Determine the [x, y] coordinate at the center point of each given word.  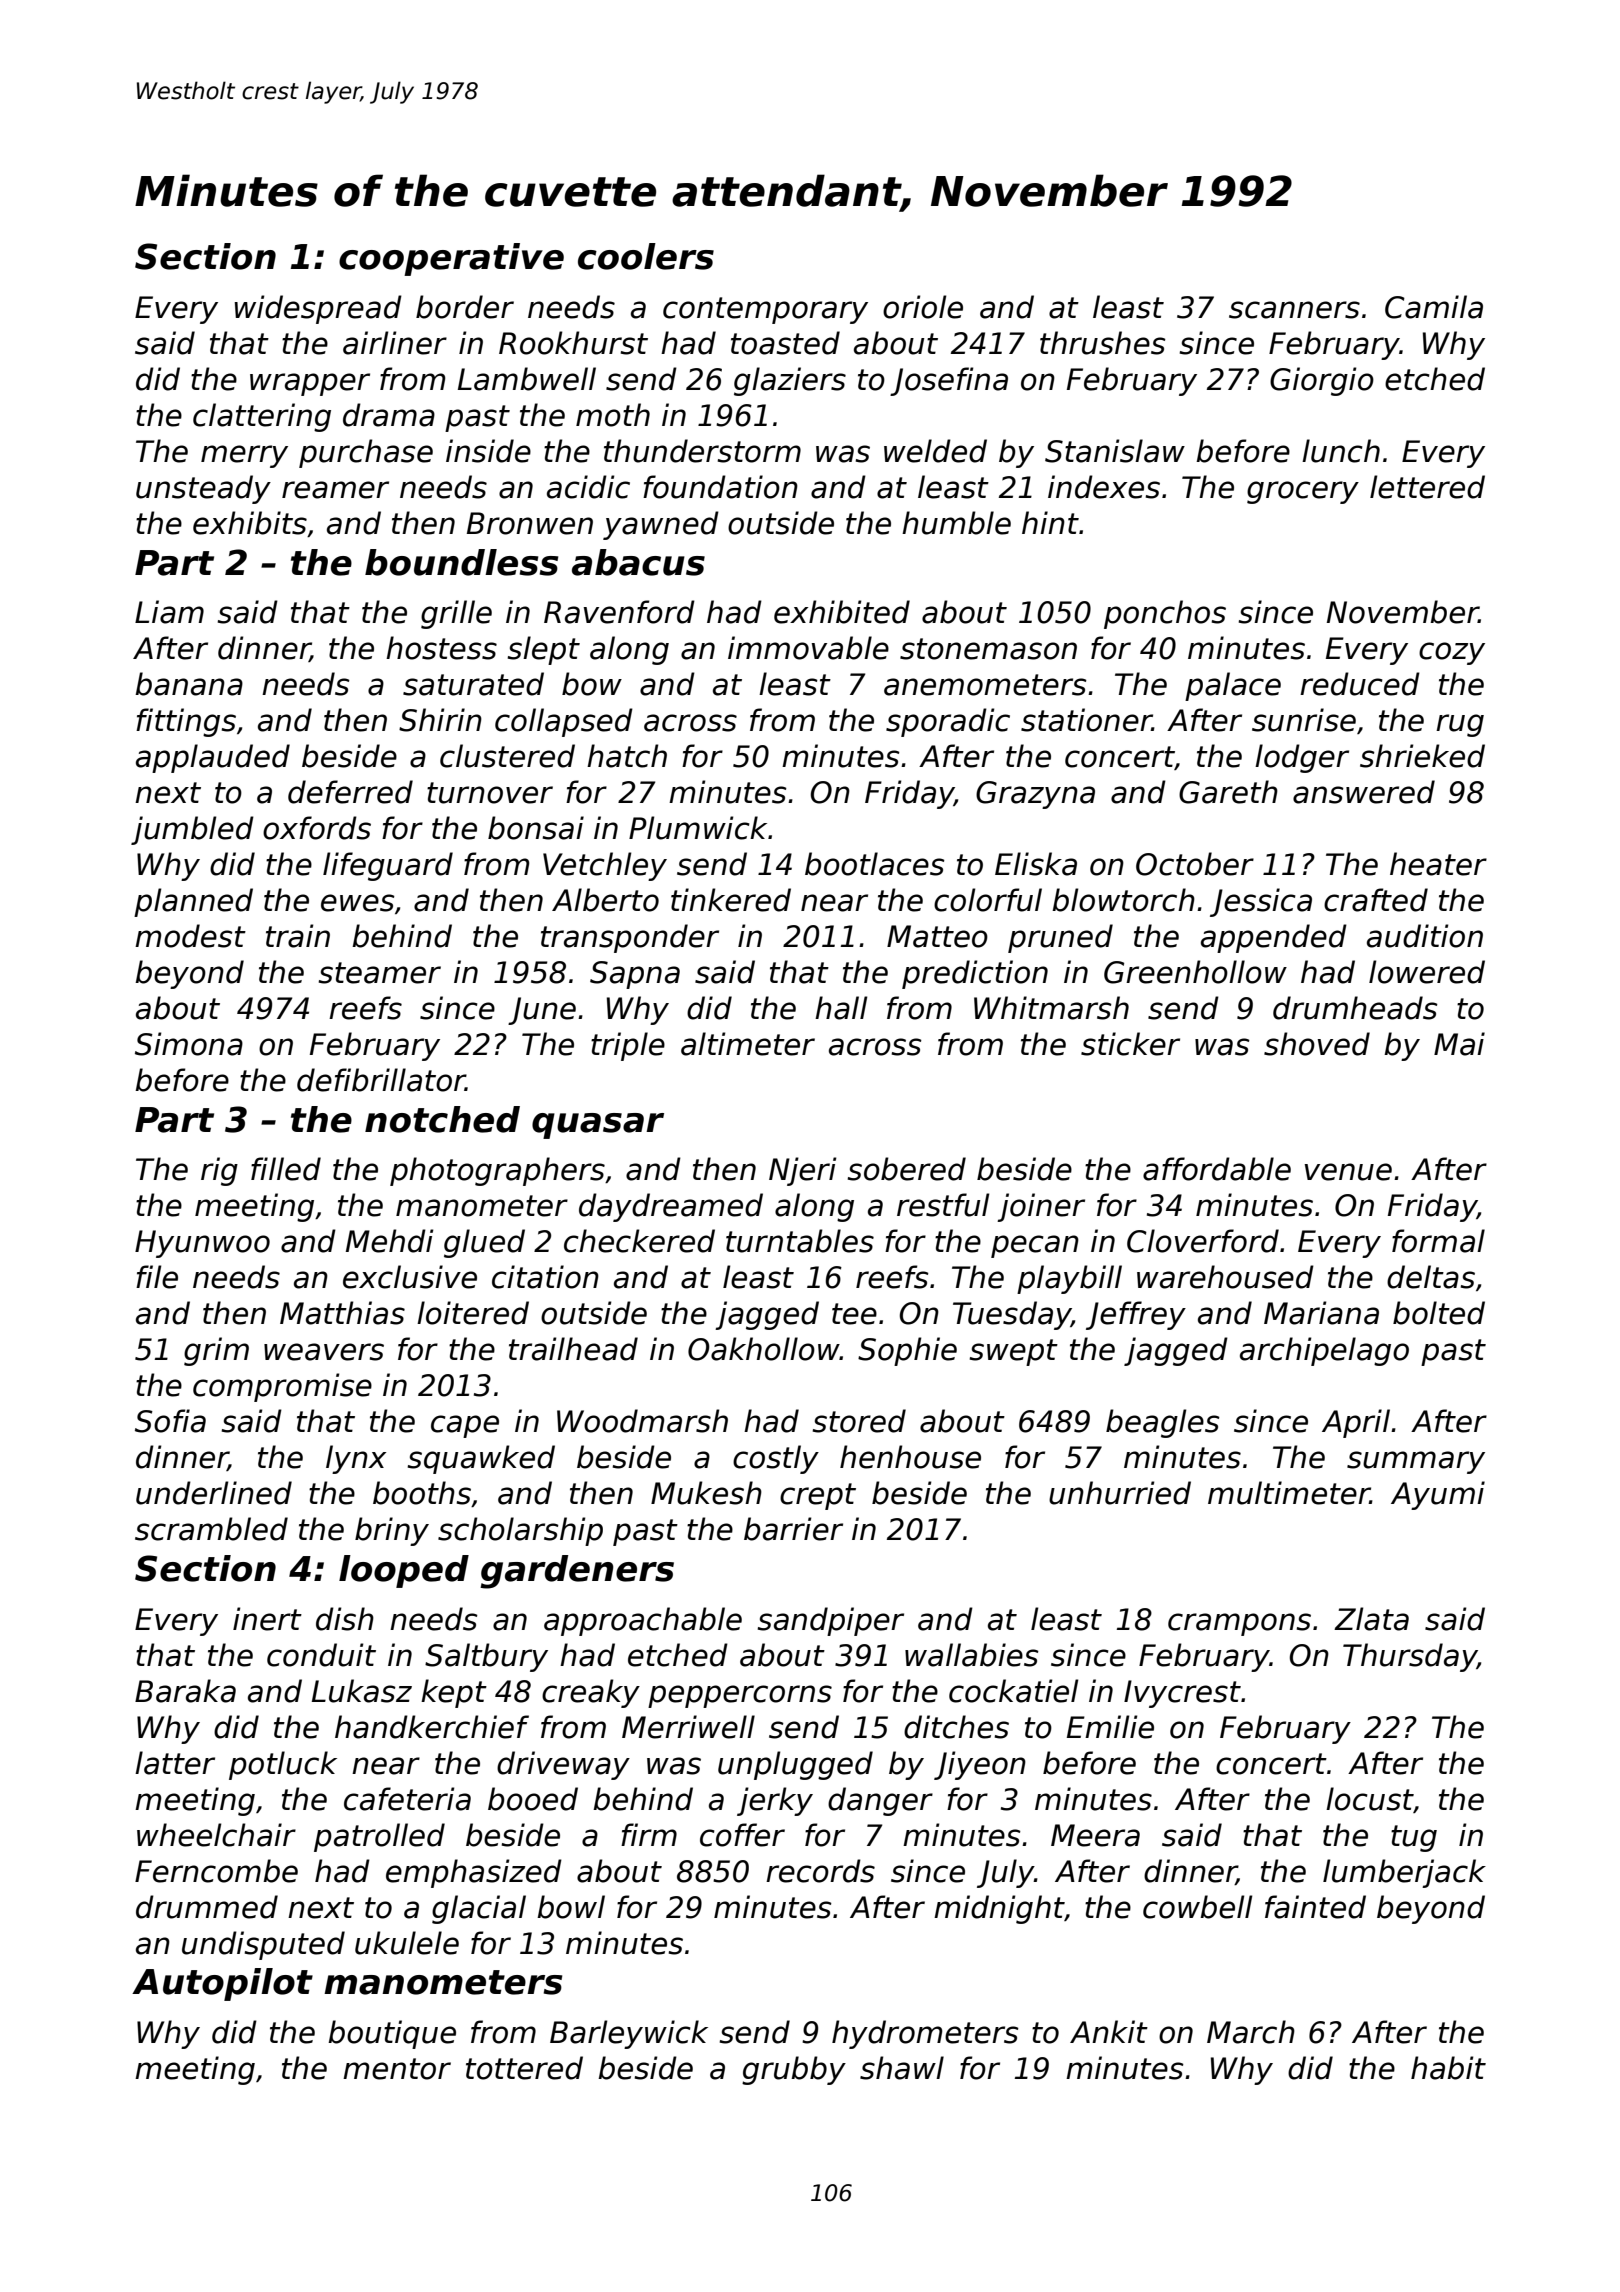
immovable [808, 648]
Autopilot [222, 1984]
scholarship [520, 1531]
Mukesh [706, 1493]
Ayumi [1438, 1495]
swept [1014, 1352]
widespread [318, 309]
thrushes [1103, 343]
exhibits [250, 523]
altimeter [748, 1044]
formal [1438, 1241]
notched [442, 1119]
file [157, 1277]
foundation [720, 487]
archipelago [1324, 1351]
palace [1233, 686]
